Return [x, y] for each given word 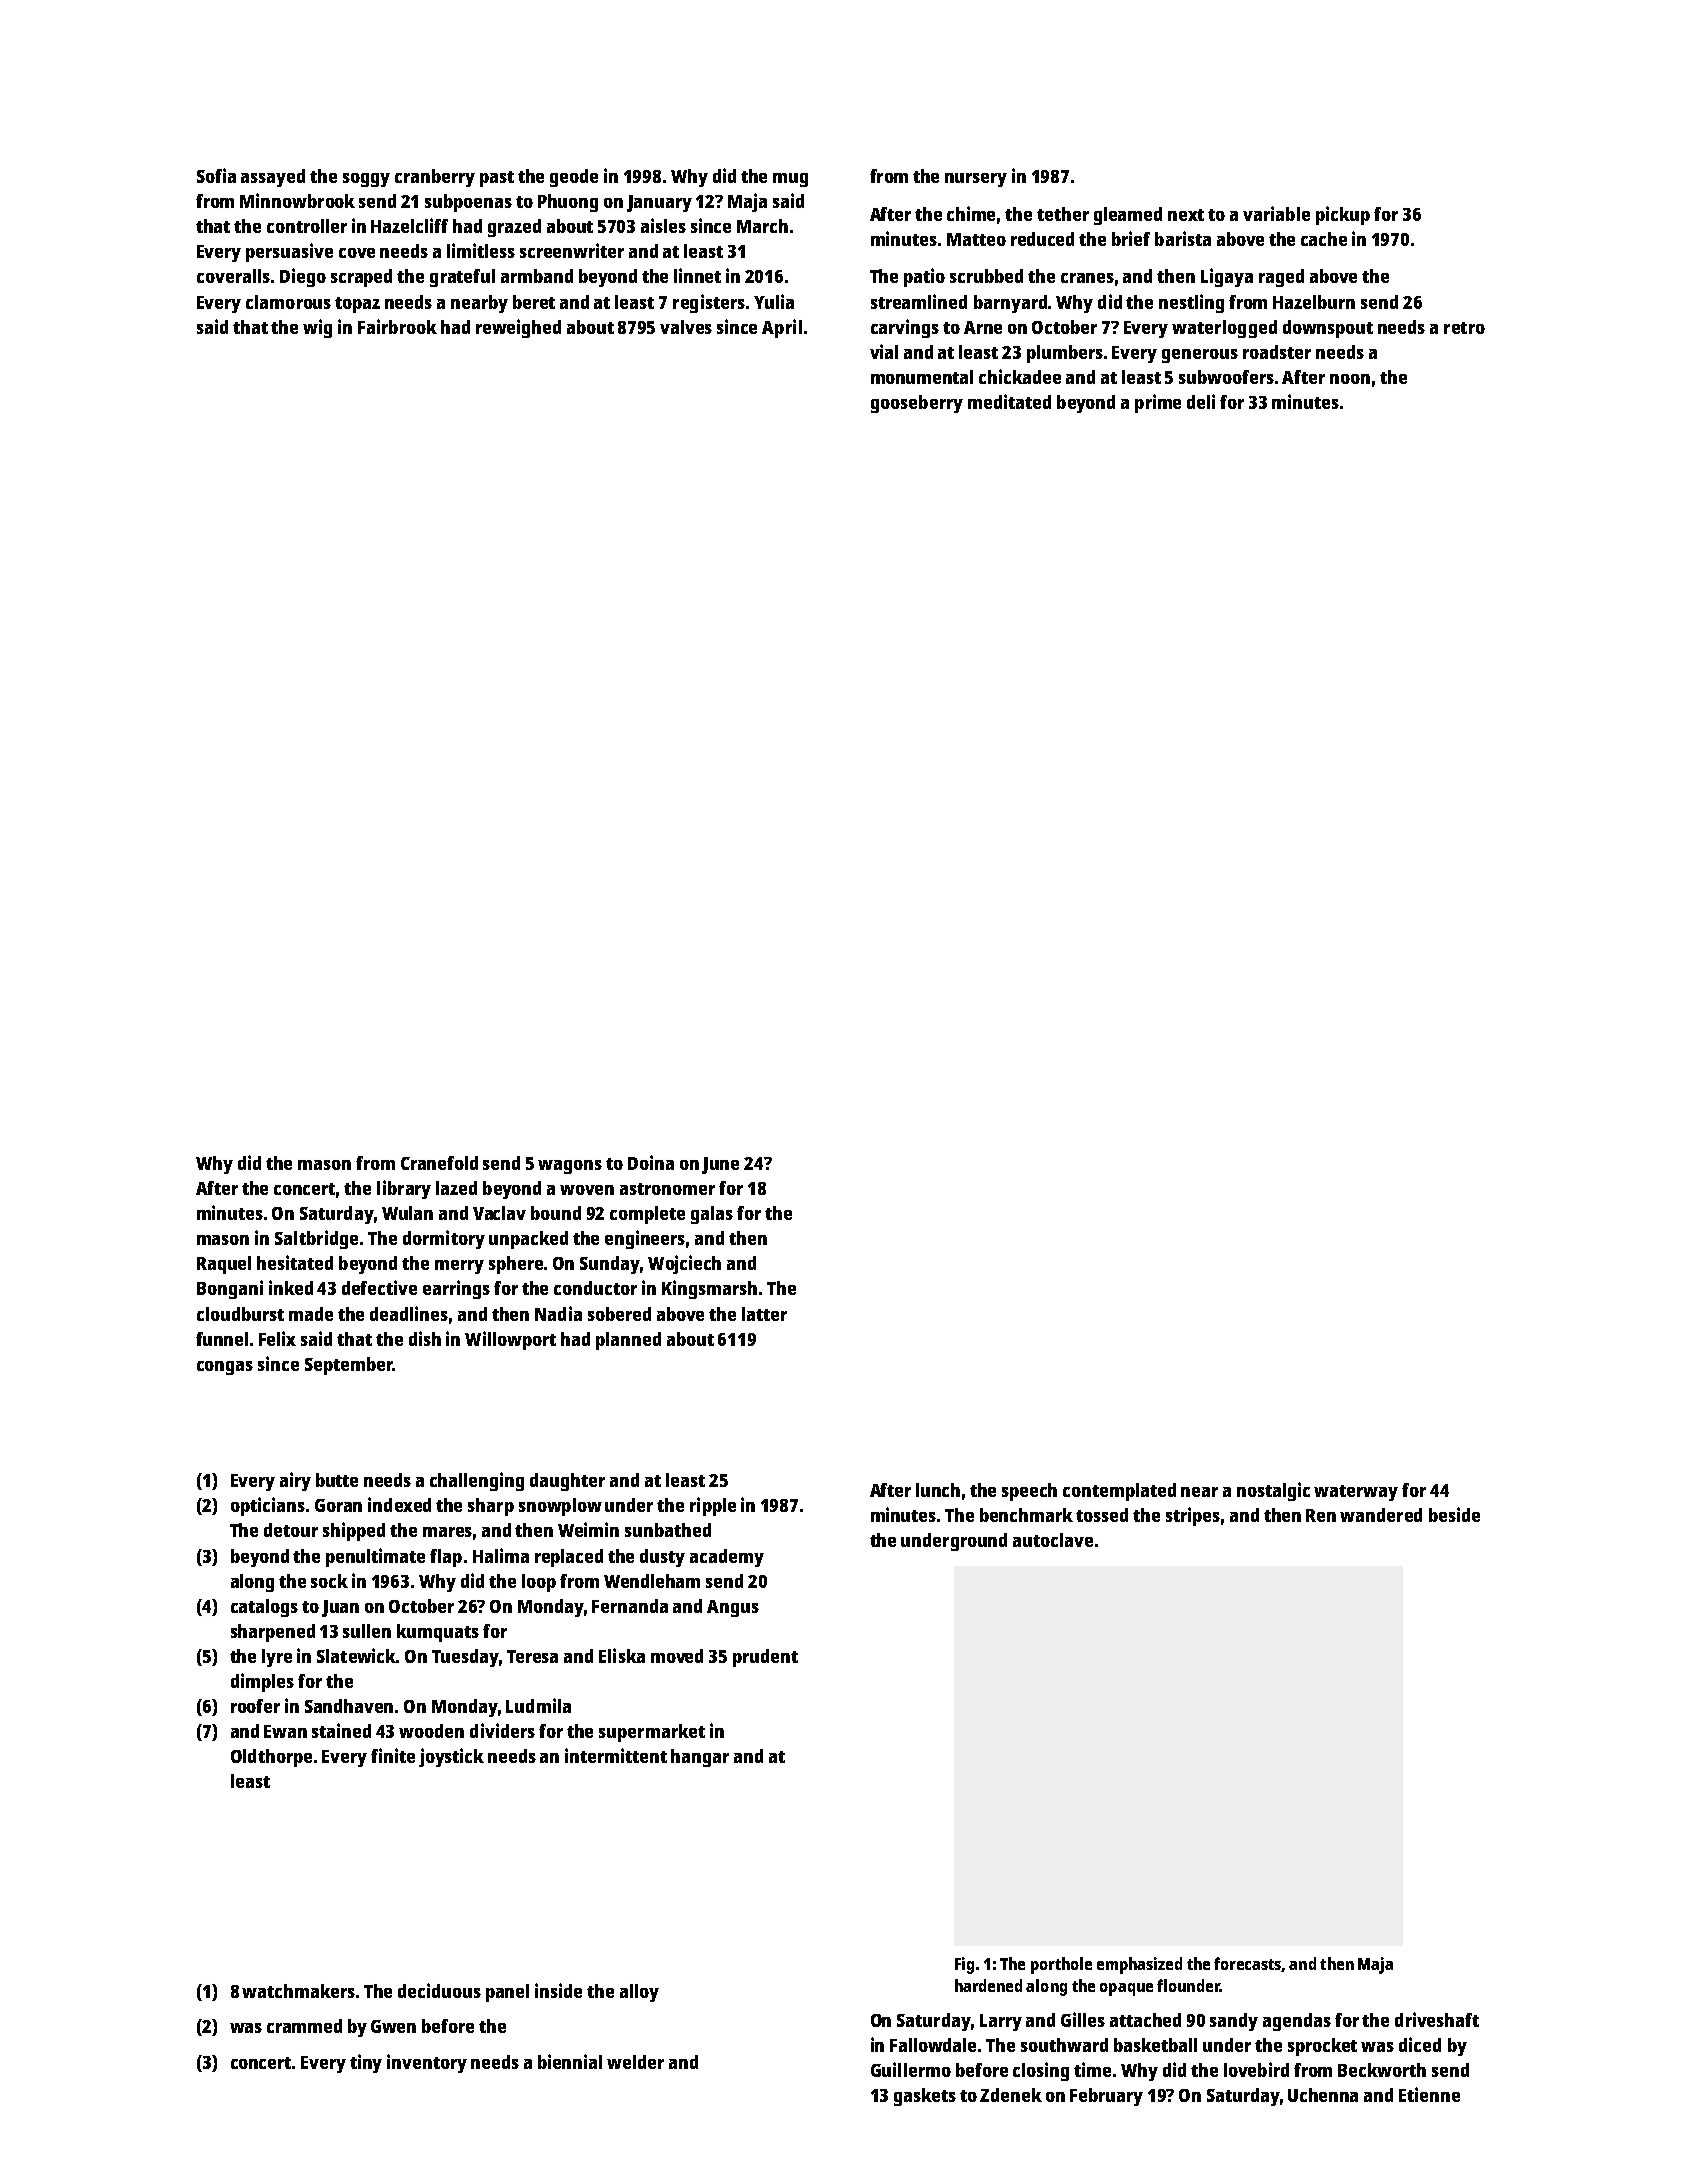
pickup [1343, 215]
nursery [976, 180]
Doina [651, 1162]
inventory [427, 2063]
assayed [273, 178]
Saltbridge [316, 1239]
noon [1350, 379]
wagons [570, 1167]
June [720, 1165]
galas [712, 1215]
